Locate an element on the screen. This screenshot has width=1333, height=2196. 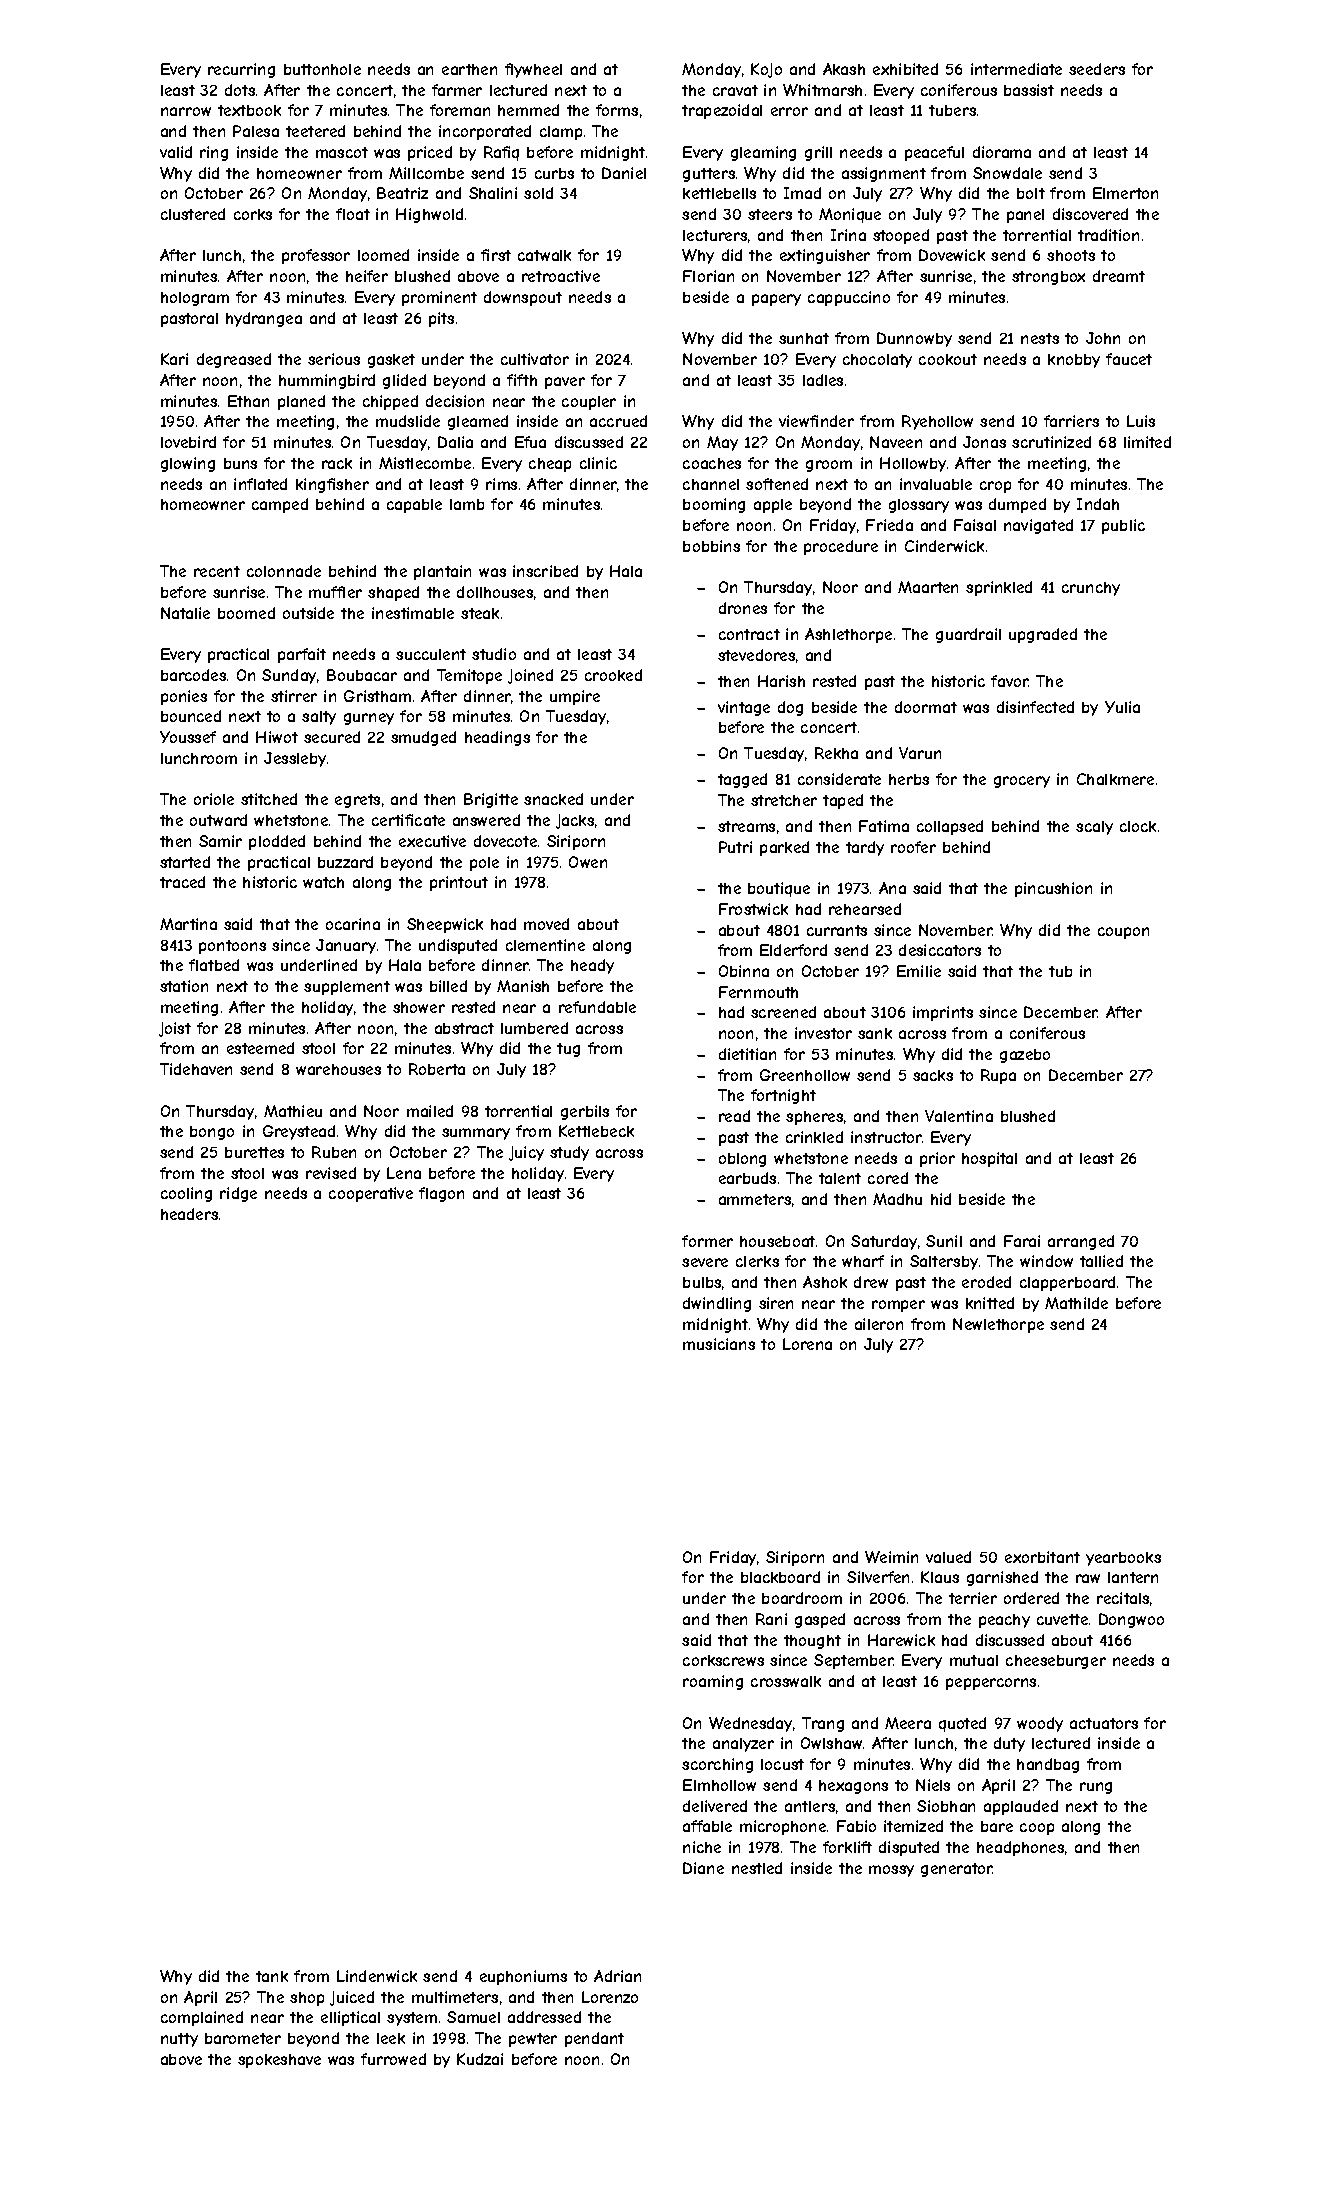
cooling is located at coordinates (186, 1194).
